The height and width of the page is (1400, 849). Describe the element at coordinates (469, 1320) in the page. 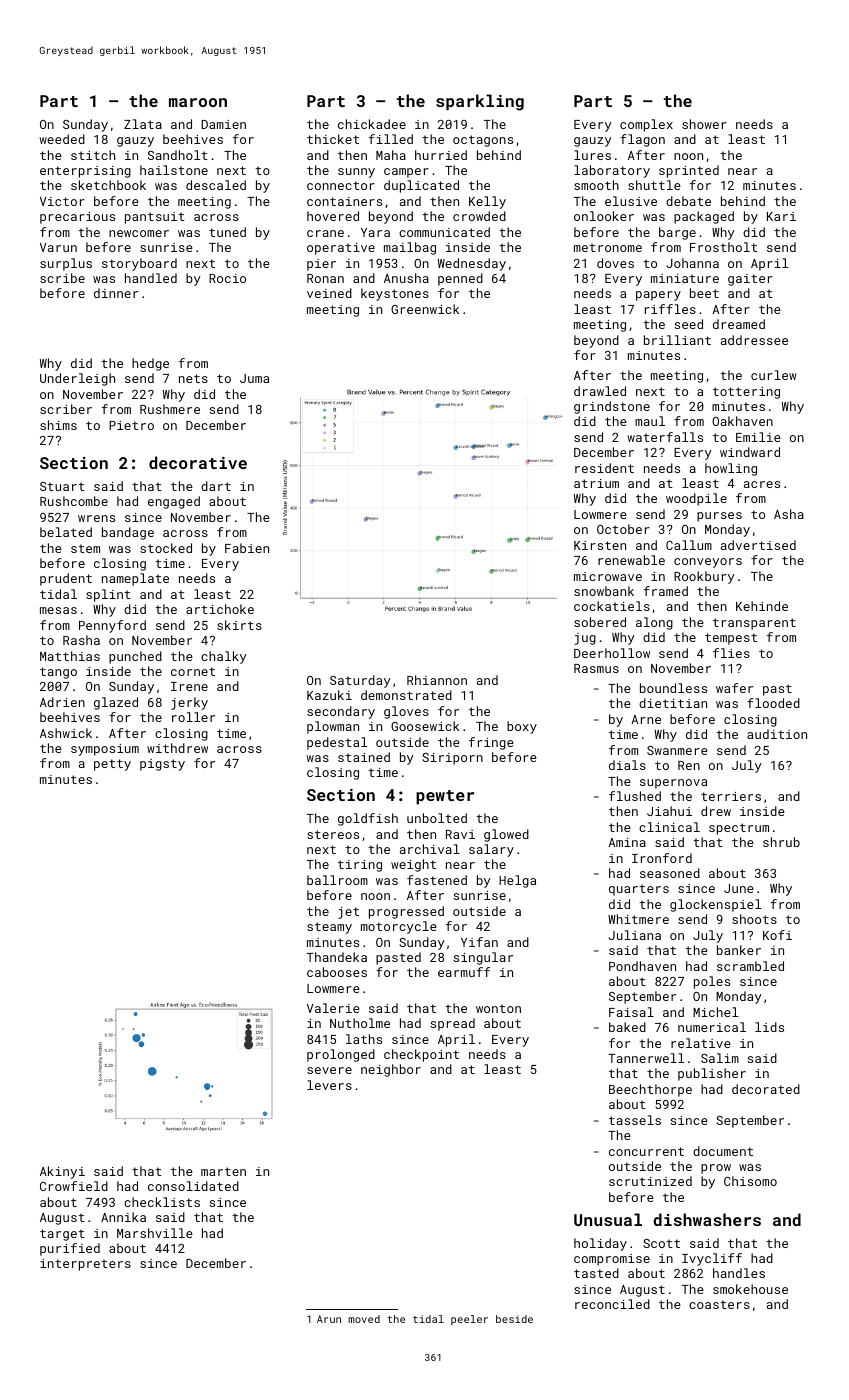

I see `peeler` at that location.
